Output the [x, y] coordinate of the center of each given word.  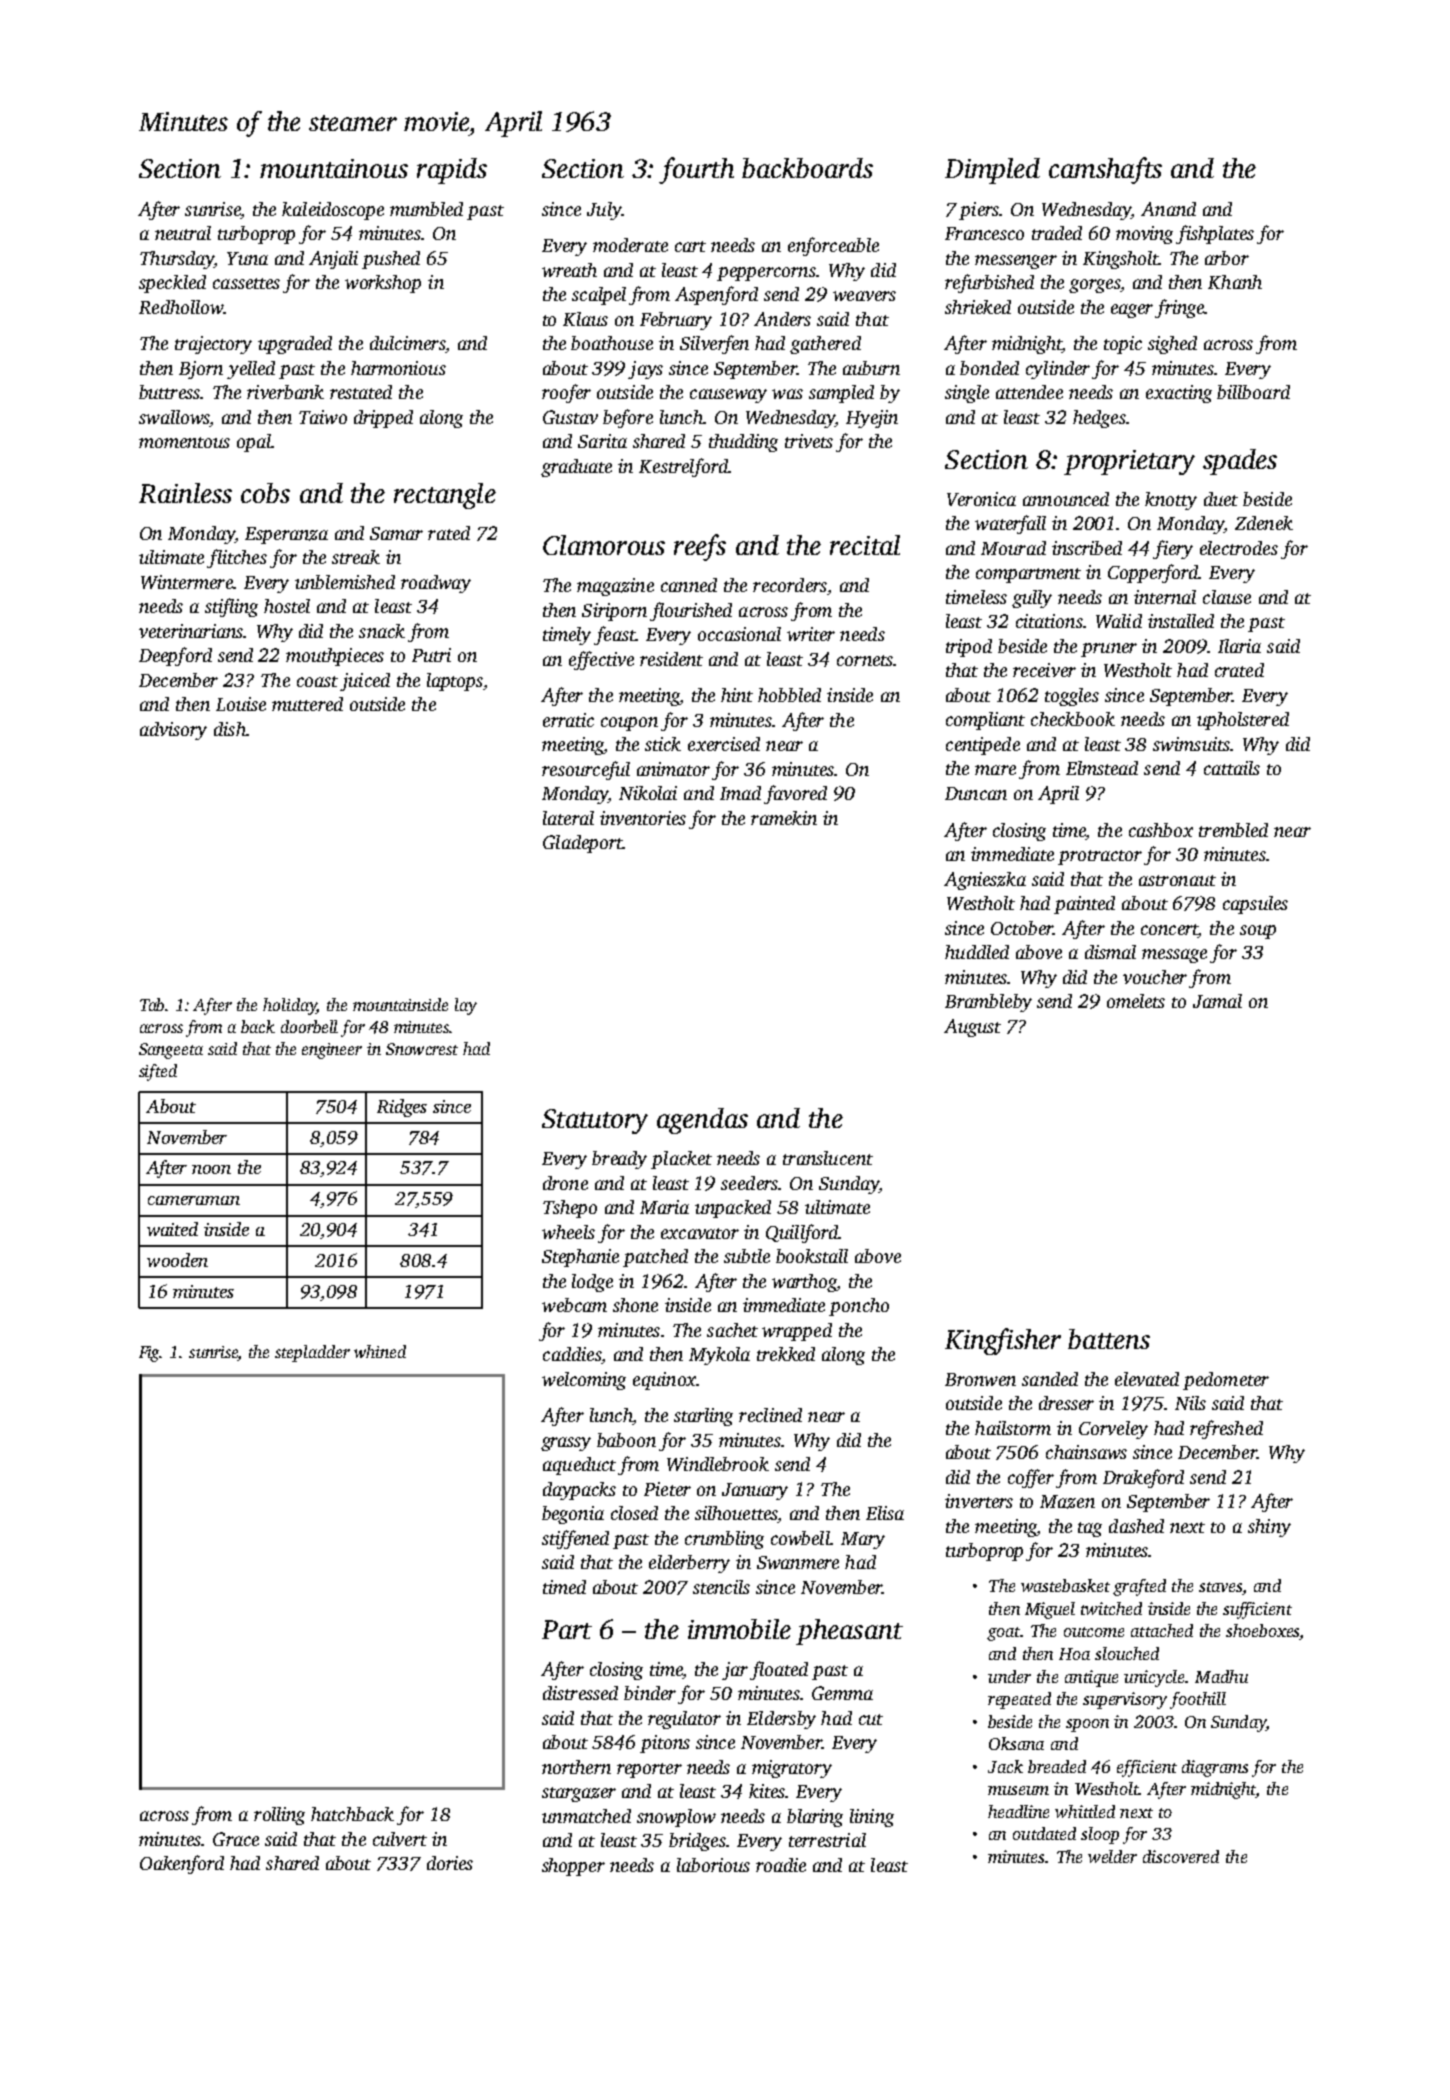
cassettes [246, 283]
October [1022, 928]
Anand [1168, 209]
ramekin [784, 818]
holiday [290, 1006]
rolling [279, 1816]
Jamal [1217, 1001]
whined [380, 1351]
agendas [702, 1121]
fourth [696, 170]
